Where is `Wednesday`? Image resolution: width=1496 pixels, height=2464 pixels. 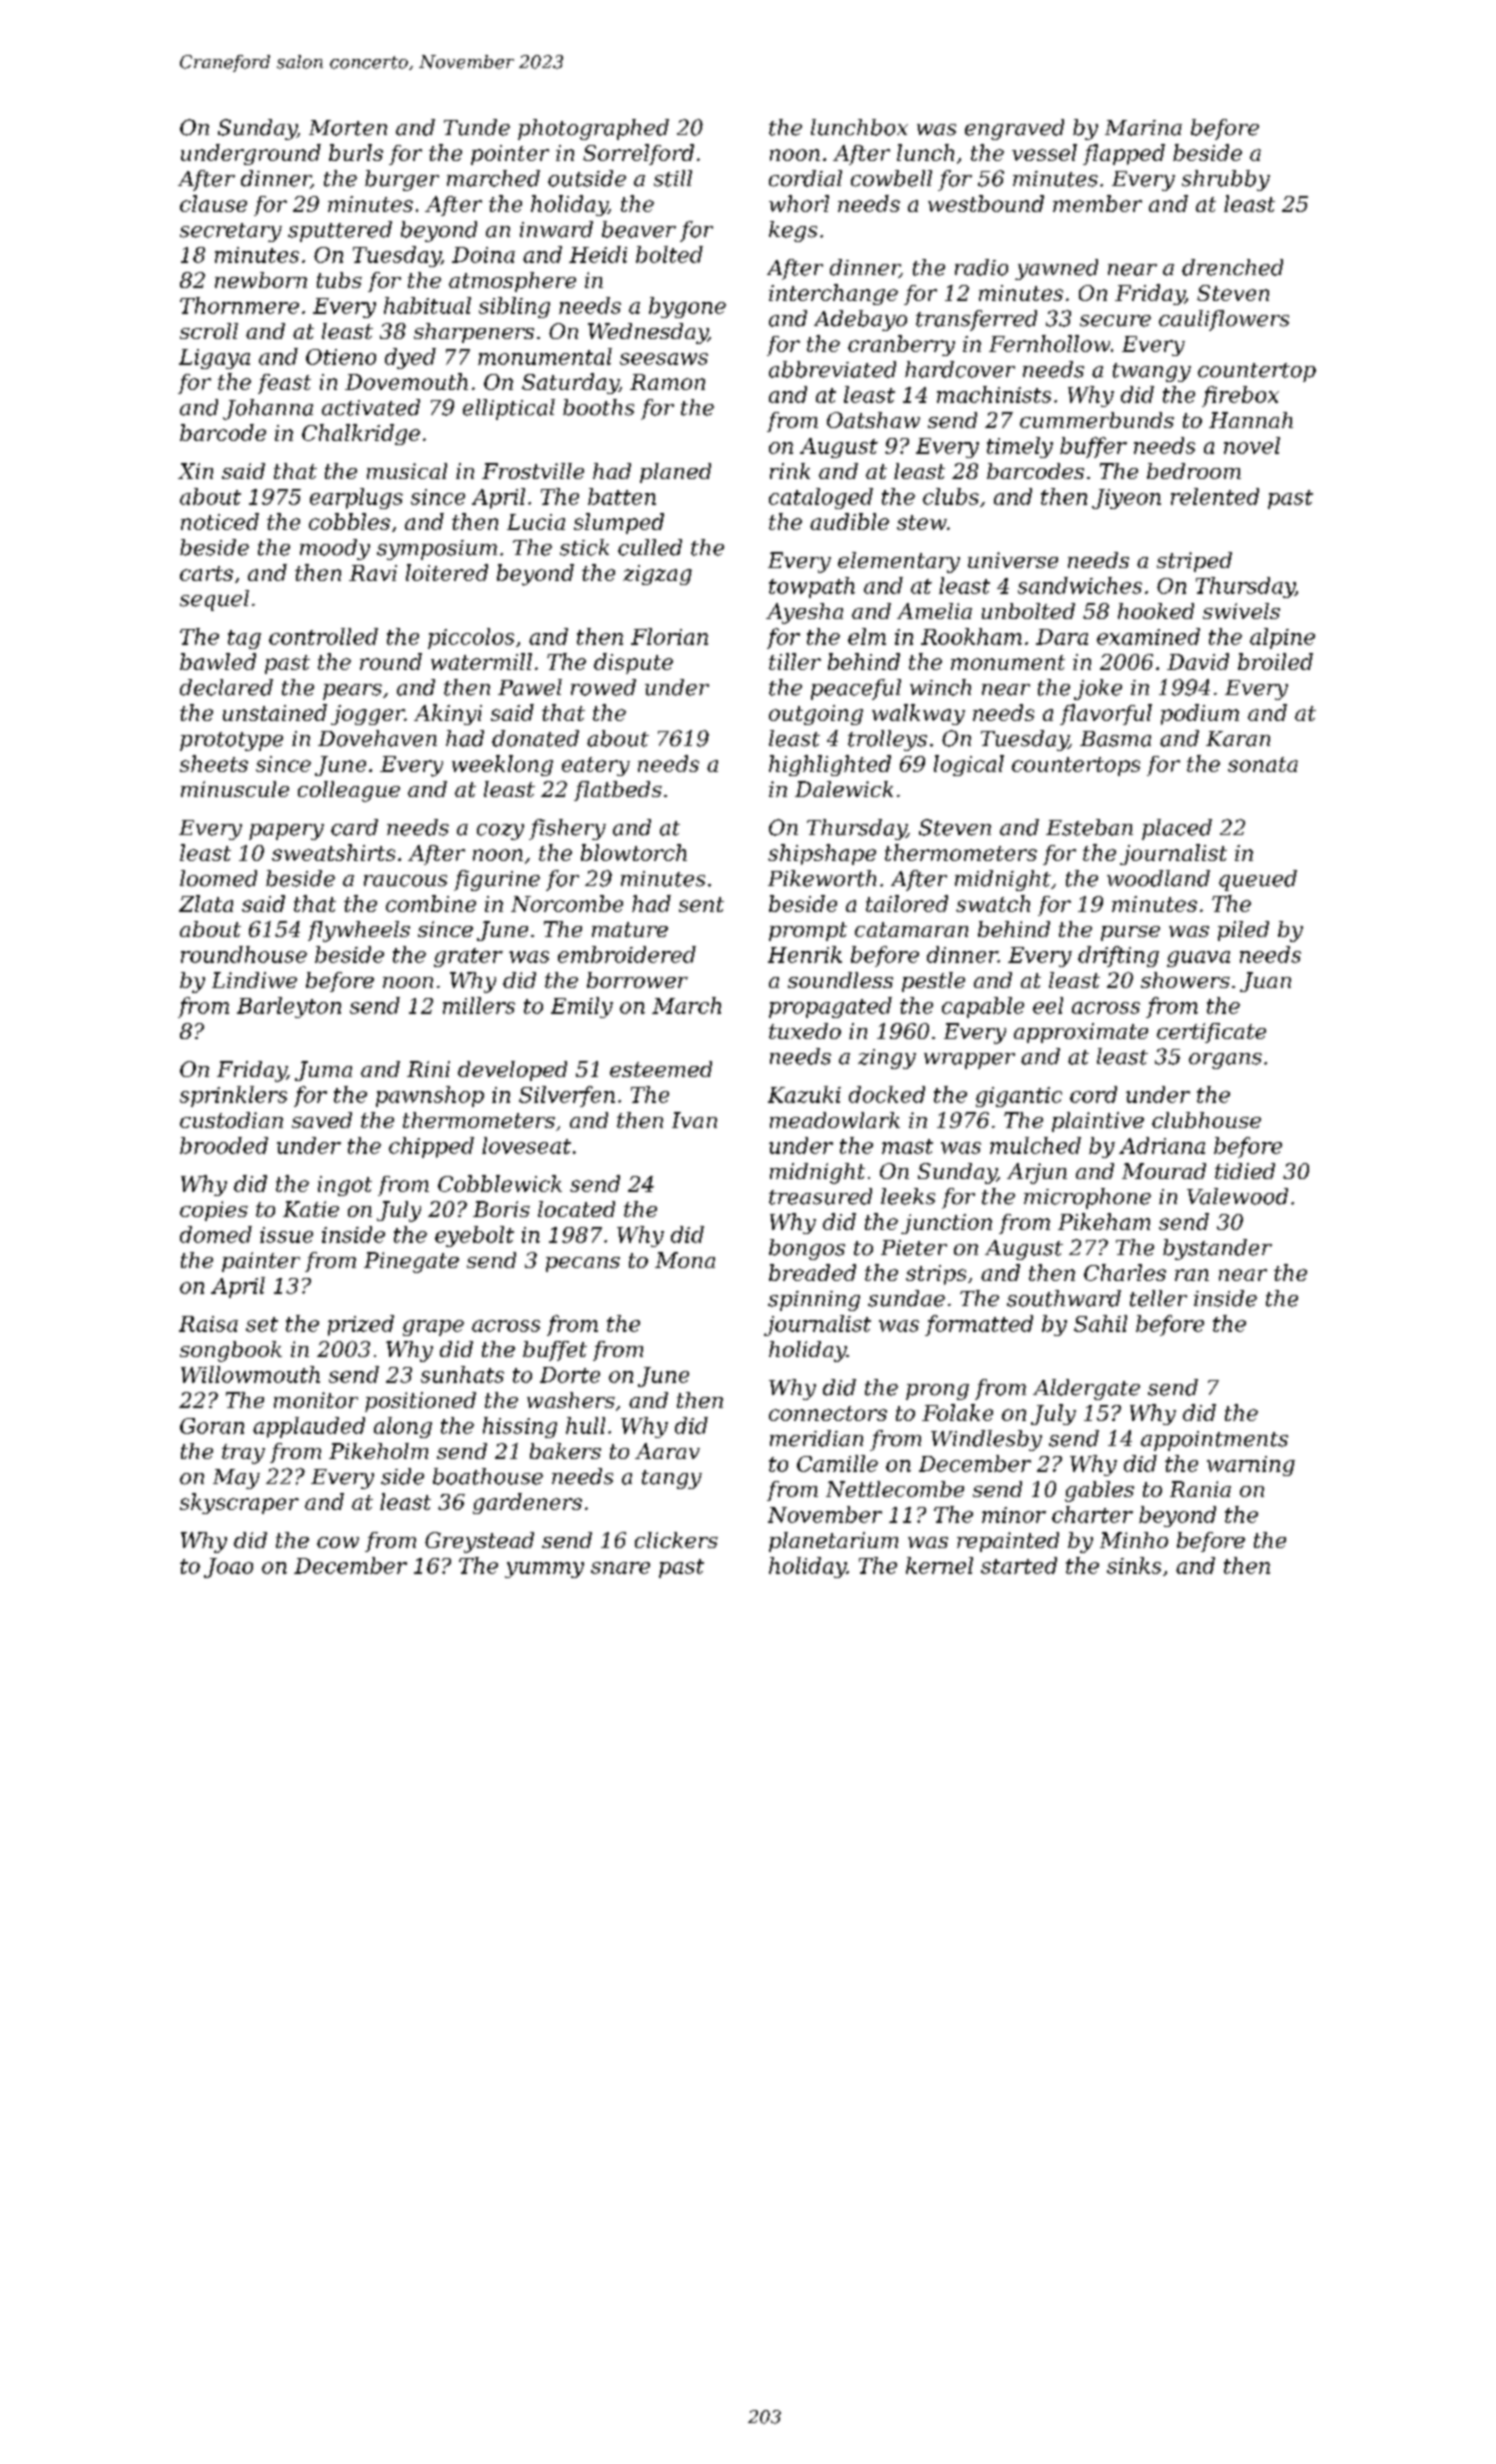
Wednesday is located at coordinates (648, 333).
